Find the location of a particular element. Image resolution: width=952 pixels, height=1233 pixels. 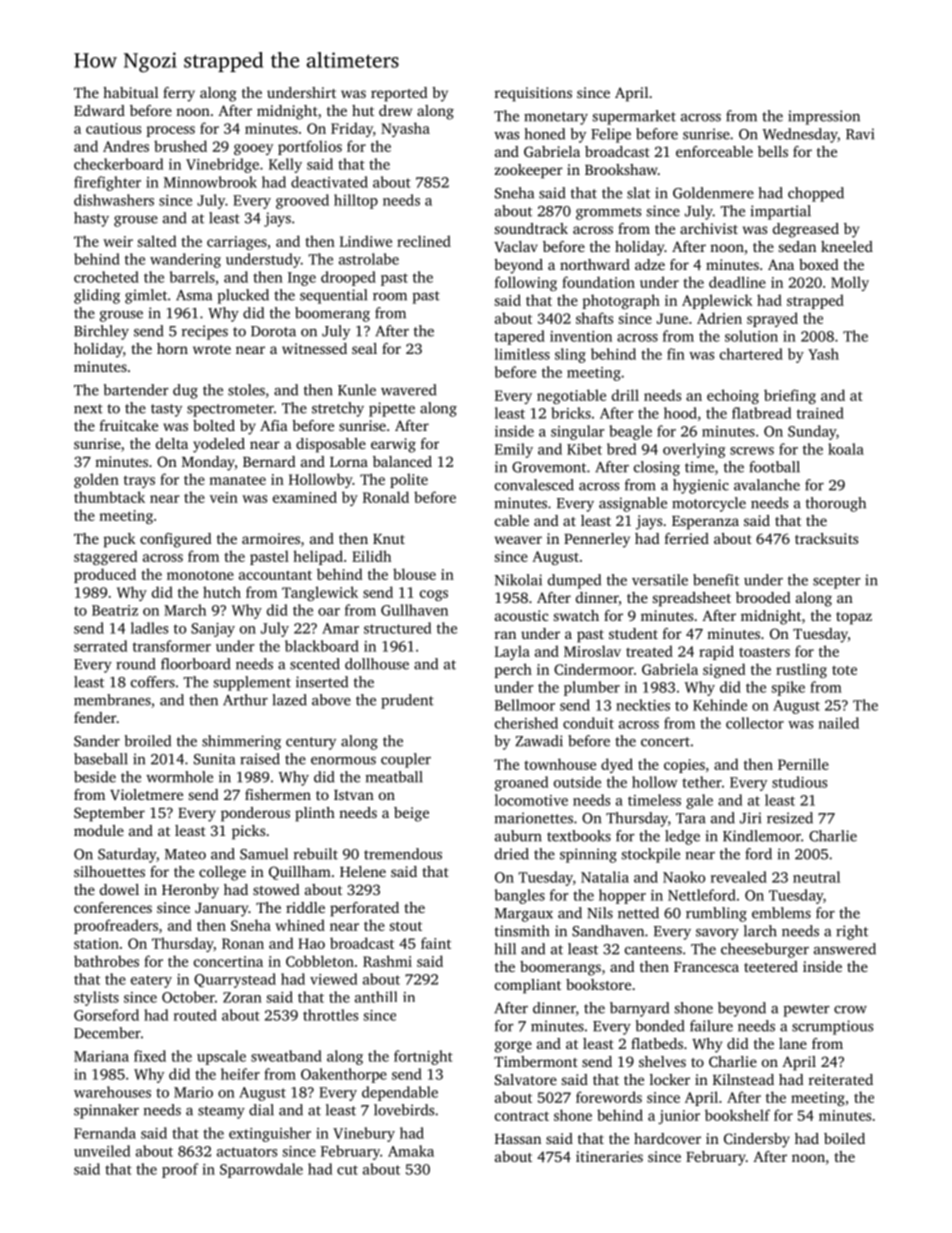

blouse is located at coordinates (414, 574).
